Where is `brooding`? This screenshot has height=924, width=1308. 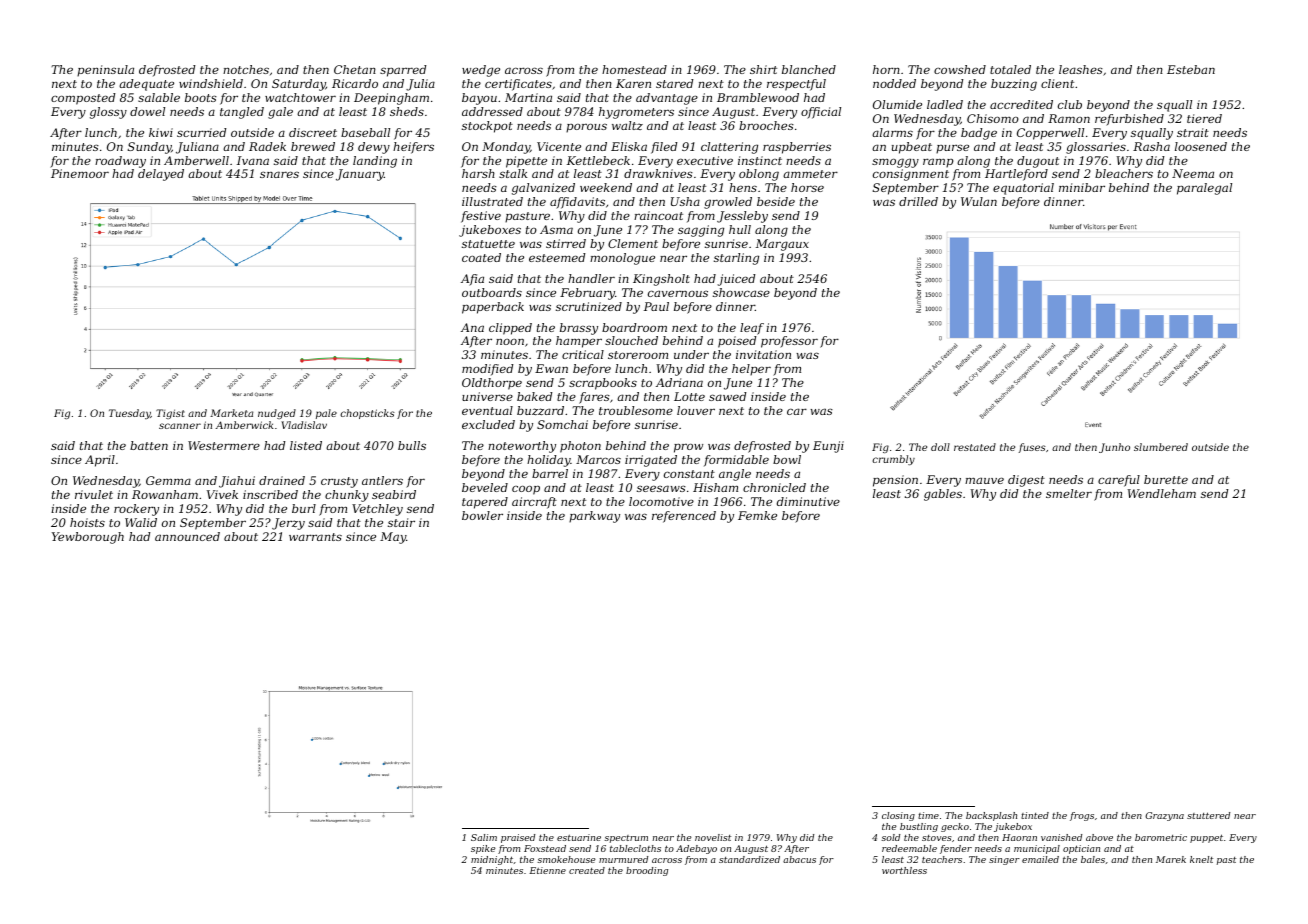
brooding is located at coordinates (647, 871).
